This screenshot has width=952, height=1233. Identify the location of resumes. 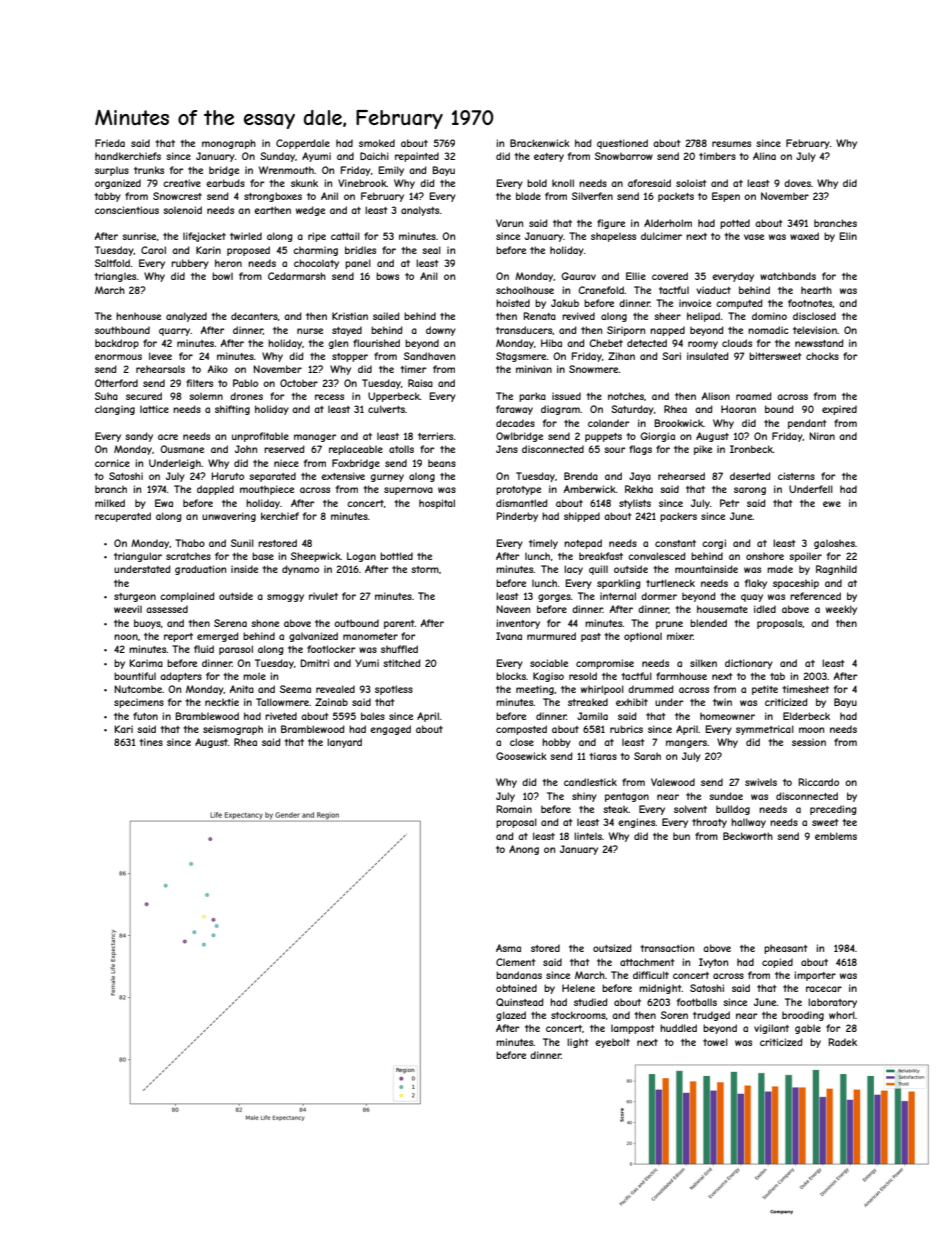
(731, 144).
